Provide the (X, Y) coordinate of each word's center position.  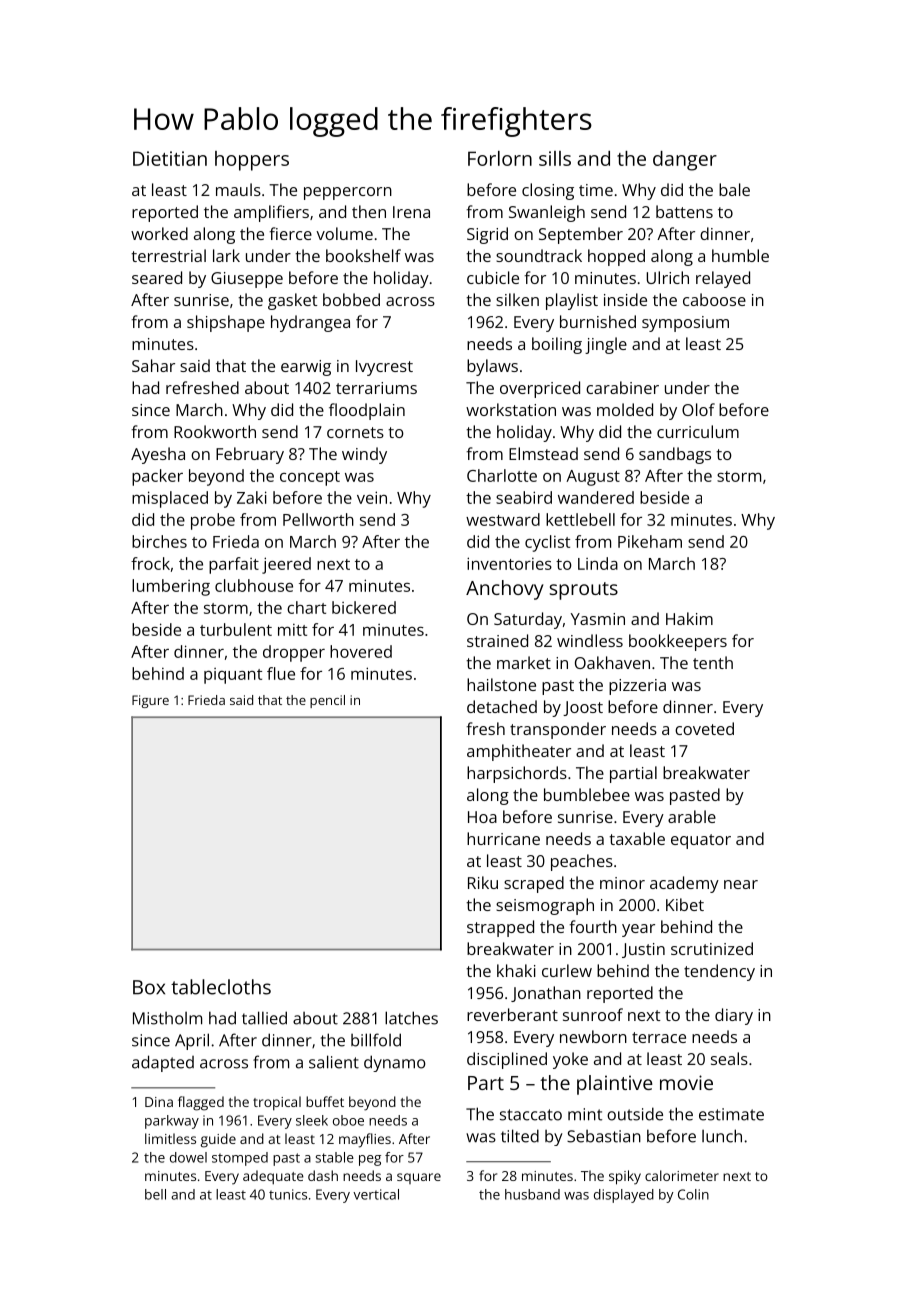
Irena (411, 212)
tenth (713, 662)
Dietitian (170, 158)
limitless (170, 1138)
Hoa (482, 817)
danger (685, 161)
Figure (150, 701)
